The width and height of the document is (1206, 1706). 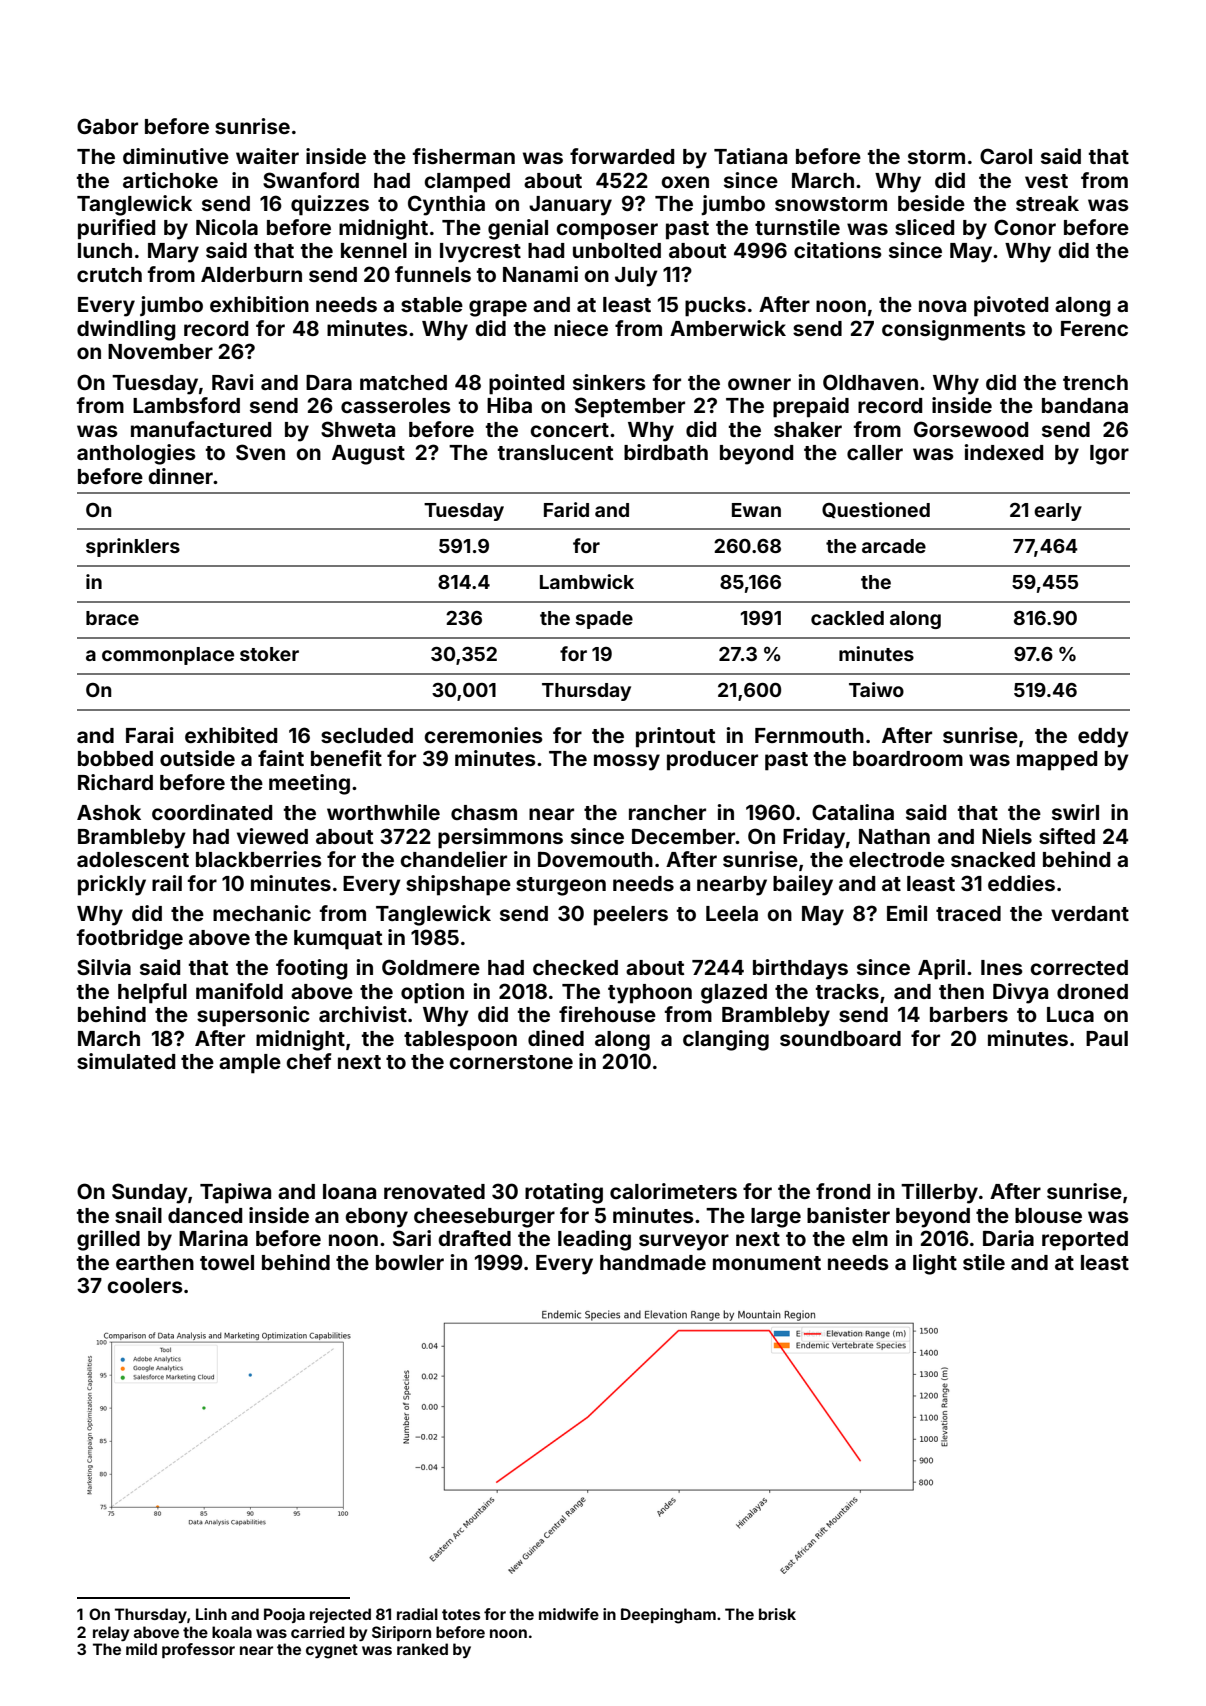 What do you see at coordinates (332, 1651) in the document?
I see `cygnet` at bounding box center [332, 1651].
